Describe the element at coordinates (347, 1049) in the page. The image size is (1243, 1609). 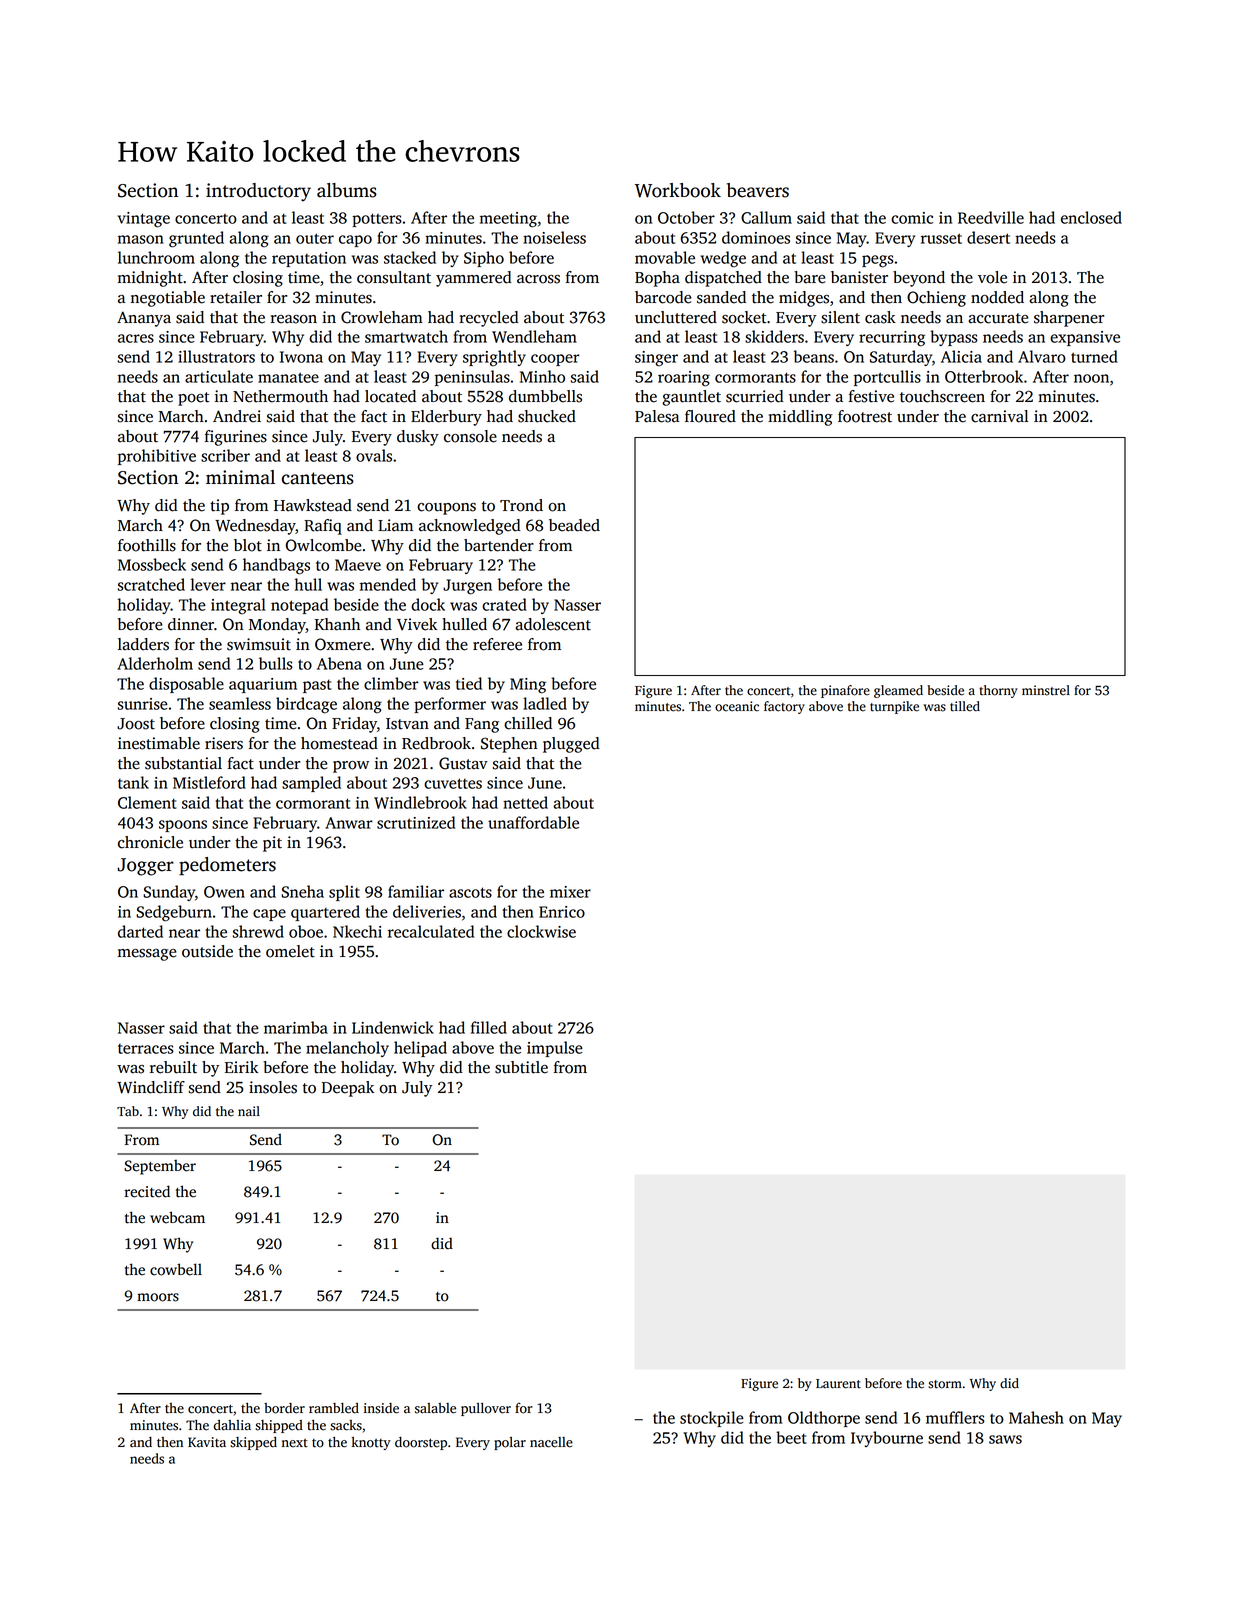
I see `melancholy` at that location.
